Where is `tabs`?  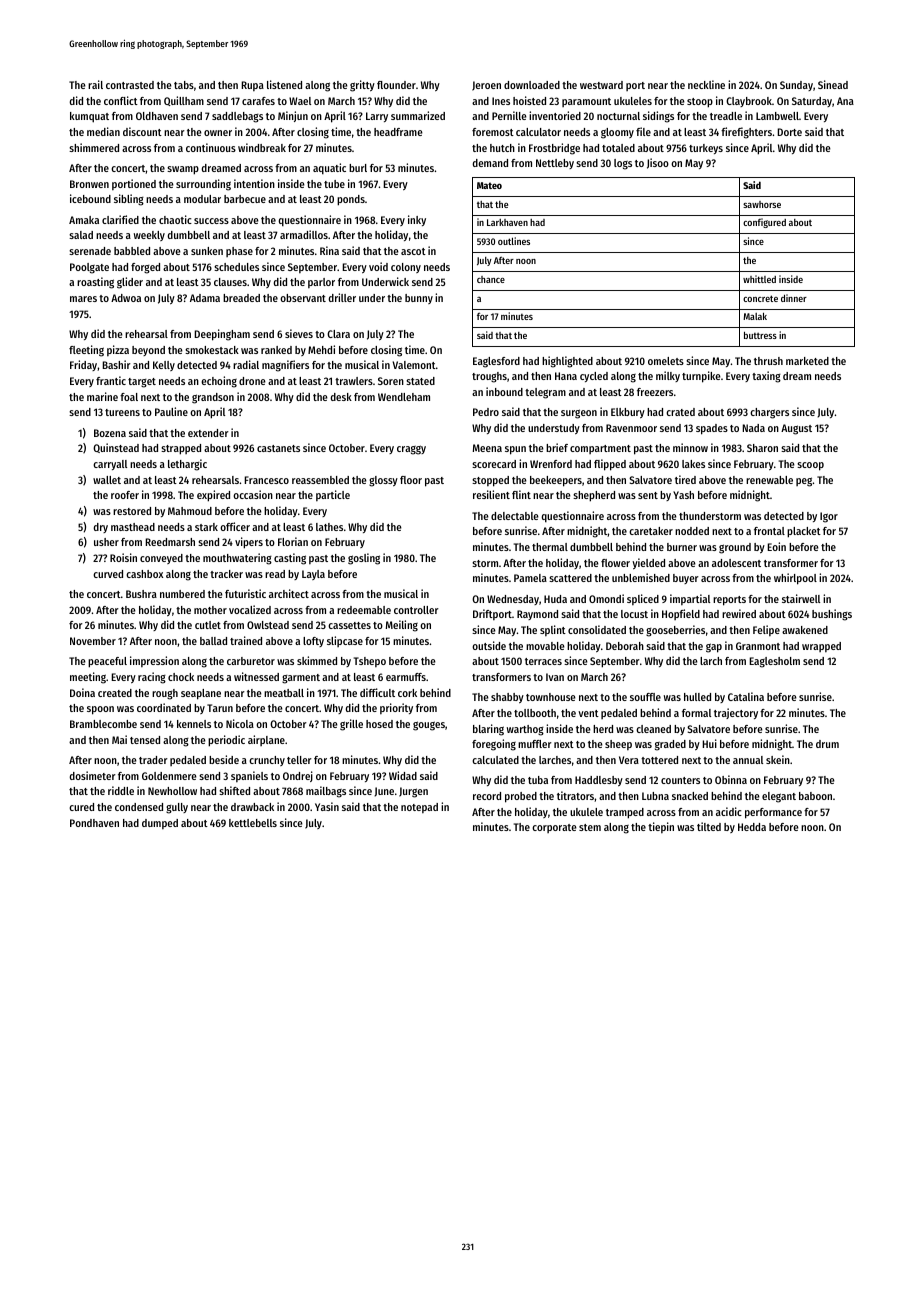 tabs is located at coordinates (184, 85).
